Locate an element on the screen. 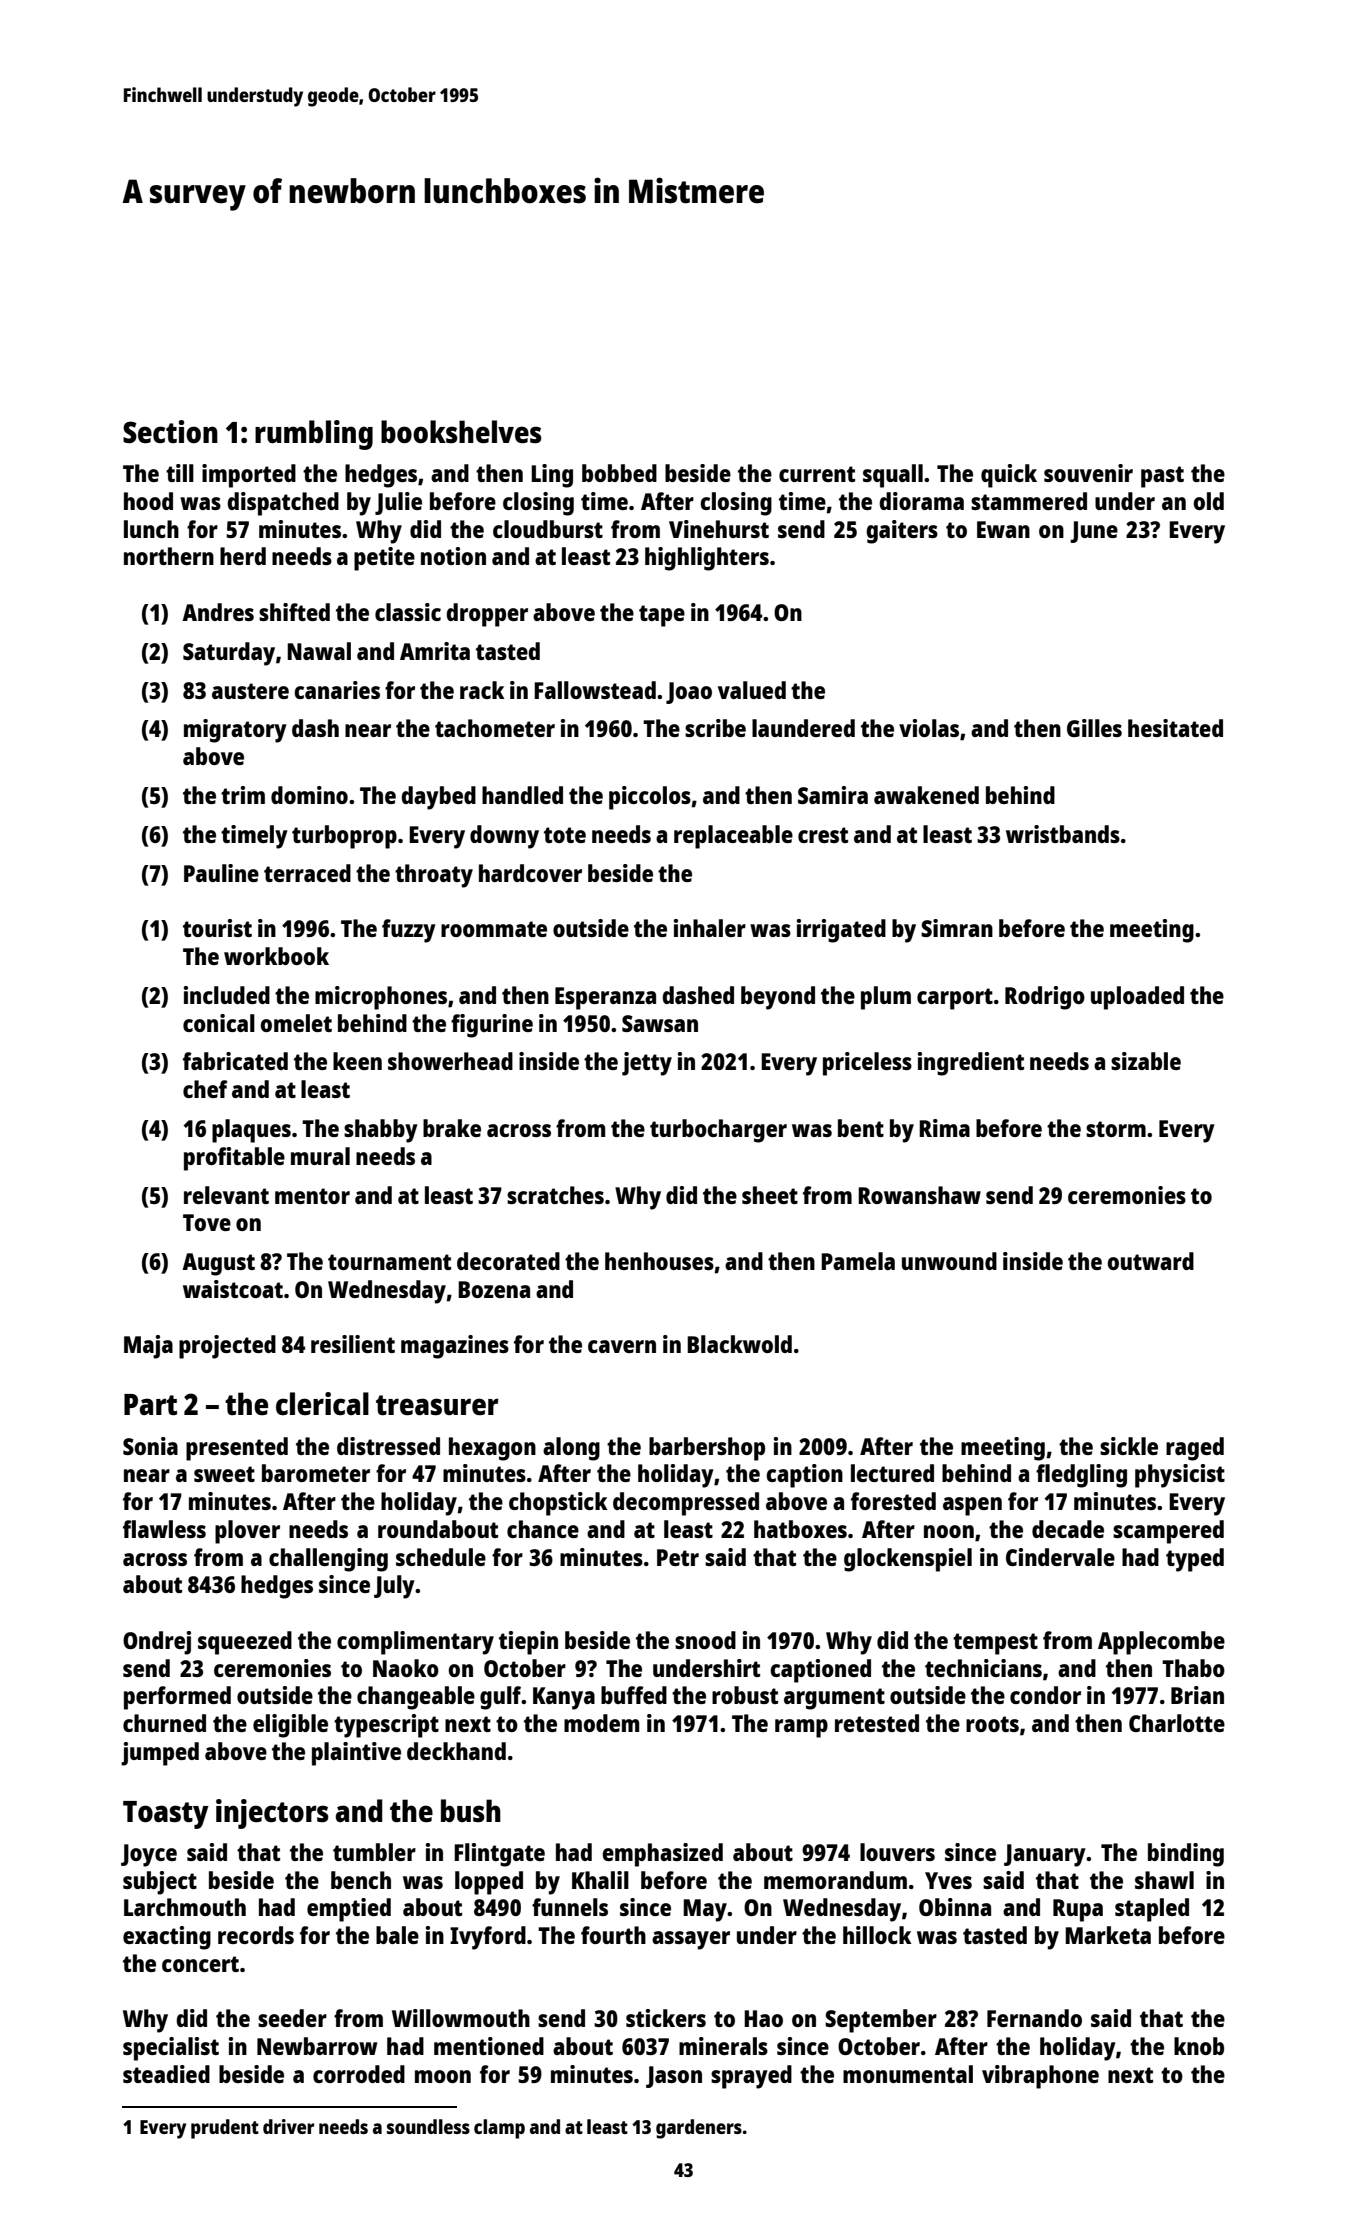 The width and height of the screenshot is (1348, 2220). Rima is located at coordinates (944, 1128).
